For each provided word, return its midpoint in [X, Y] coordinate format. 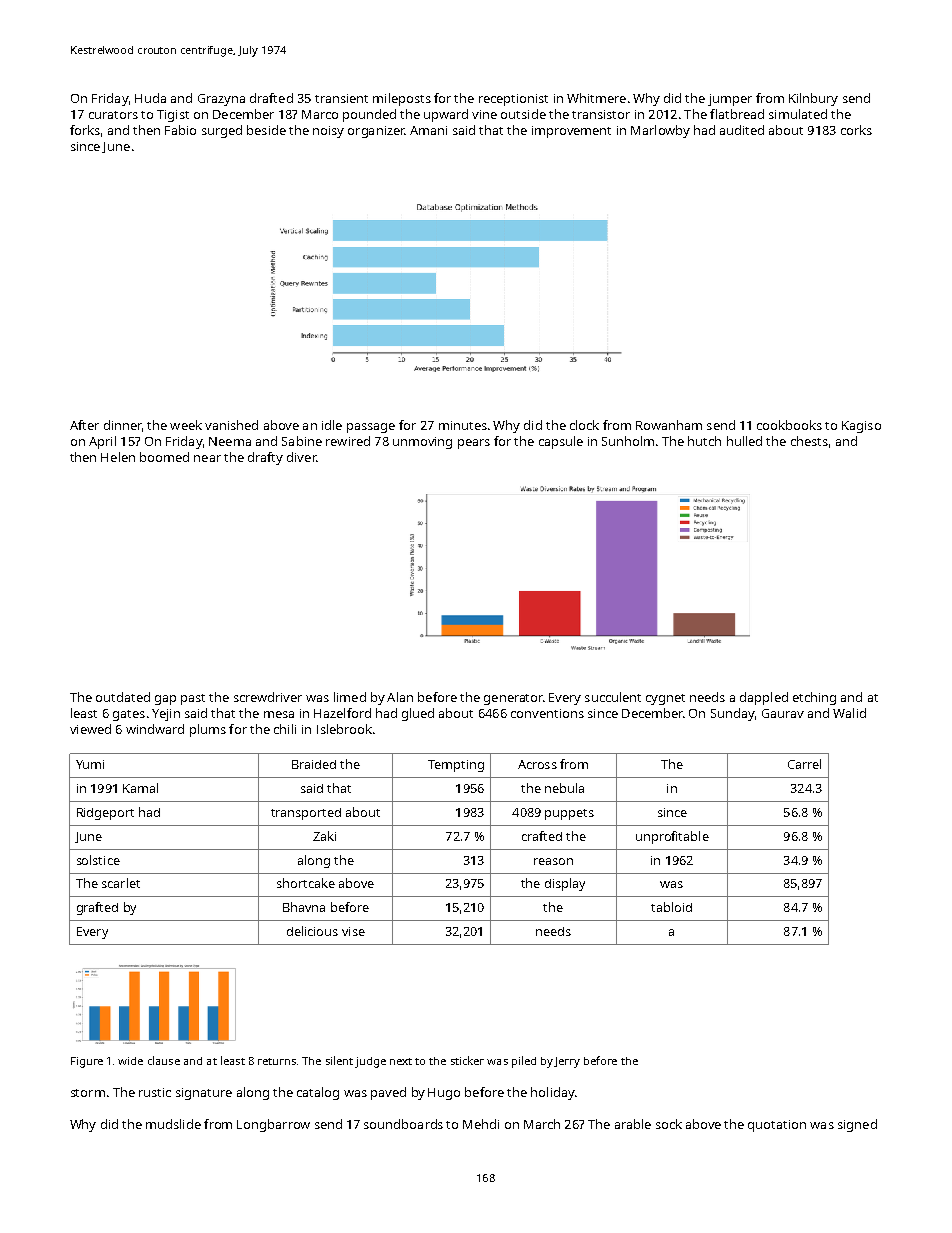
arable [633, 1124]
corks [856, 130]
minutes [463, 425]
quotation [777, 1126]
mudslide [173, 1124]
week [186, 425]
